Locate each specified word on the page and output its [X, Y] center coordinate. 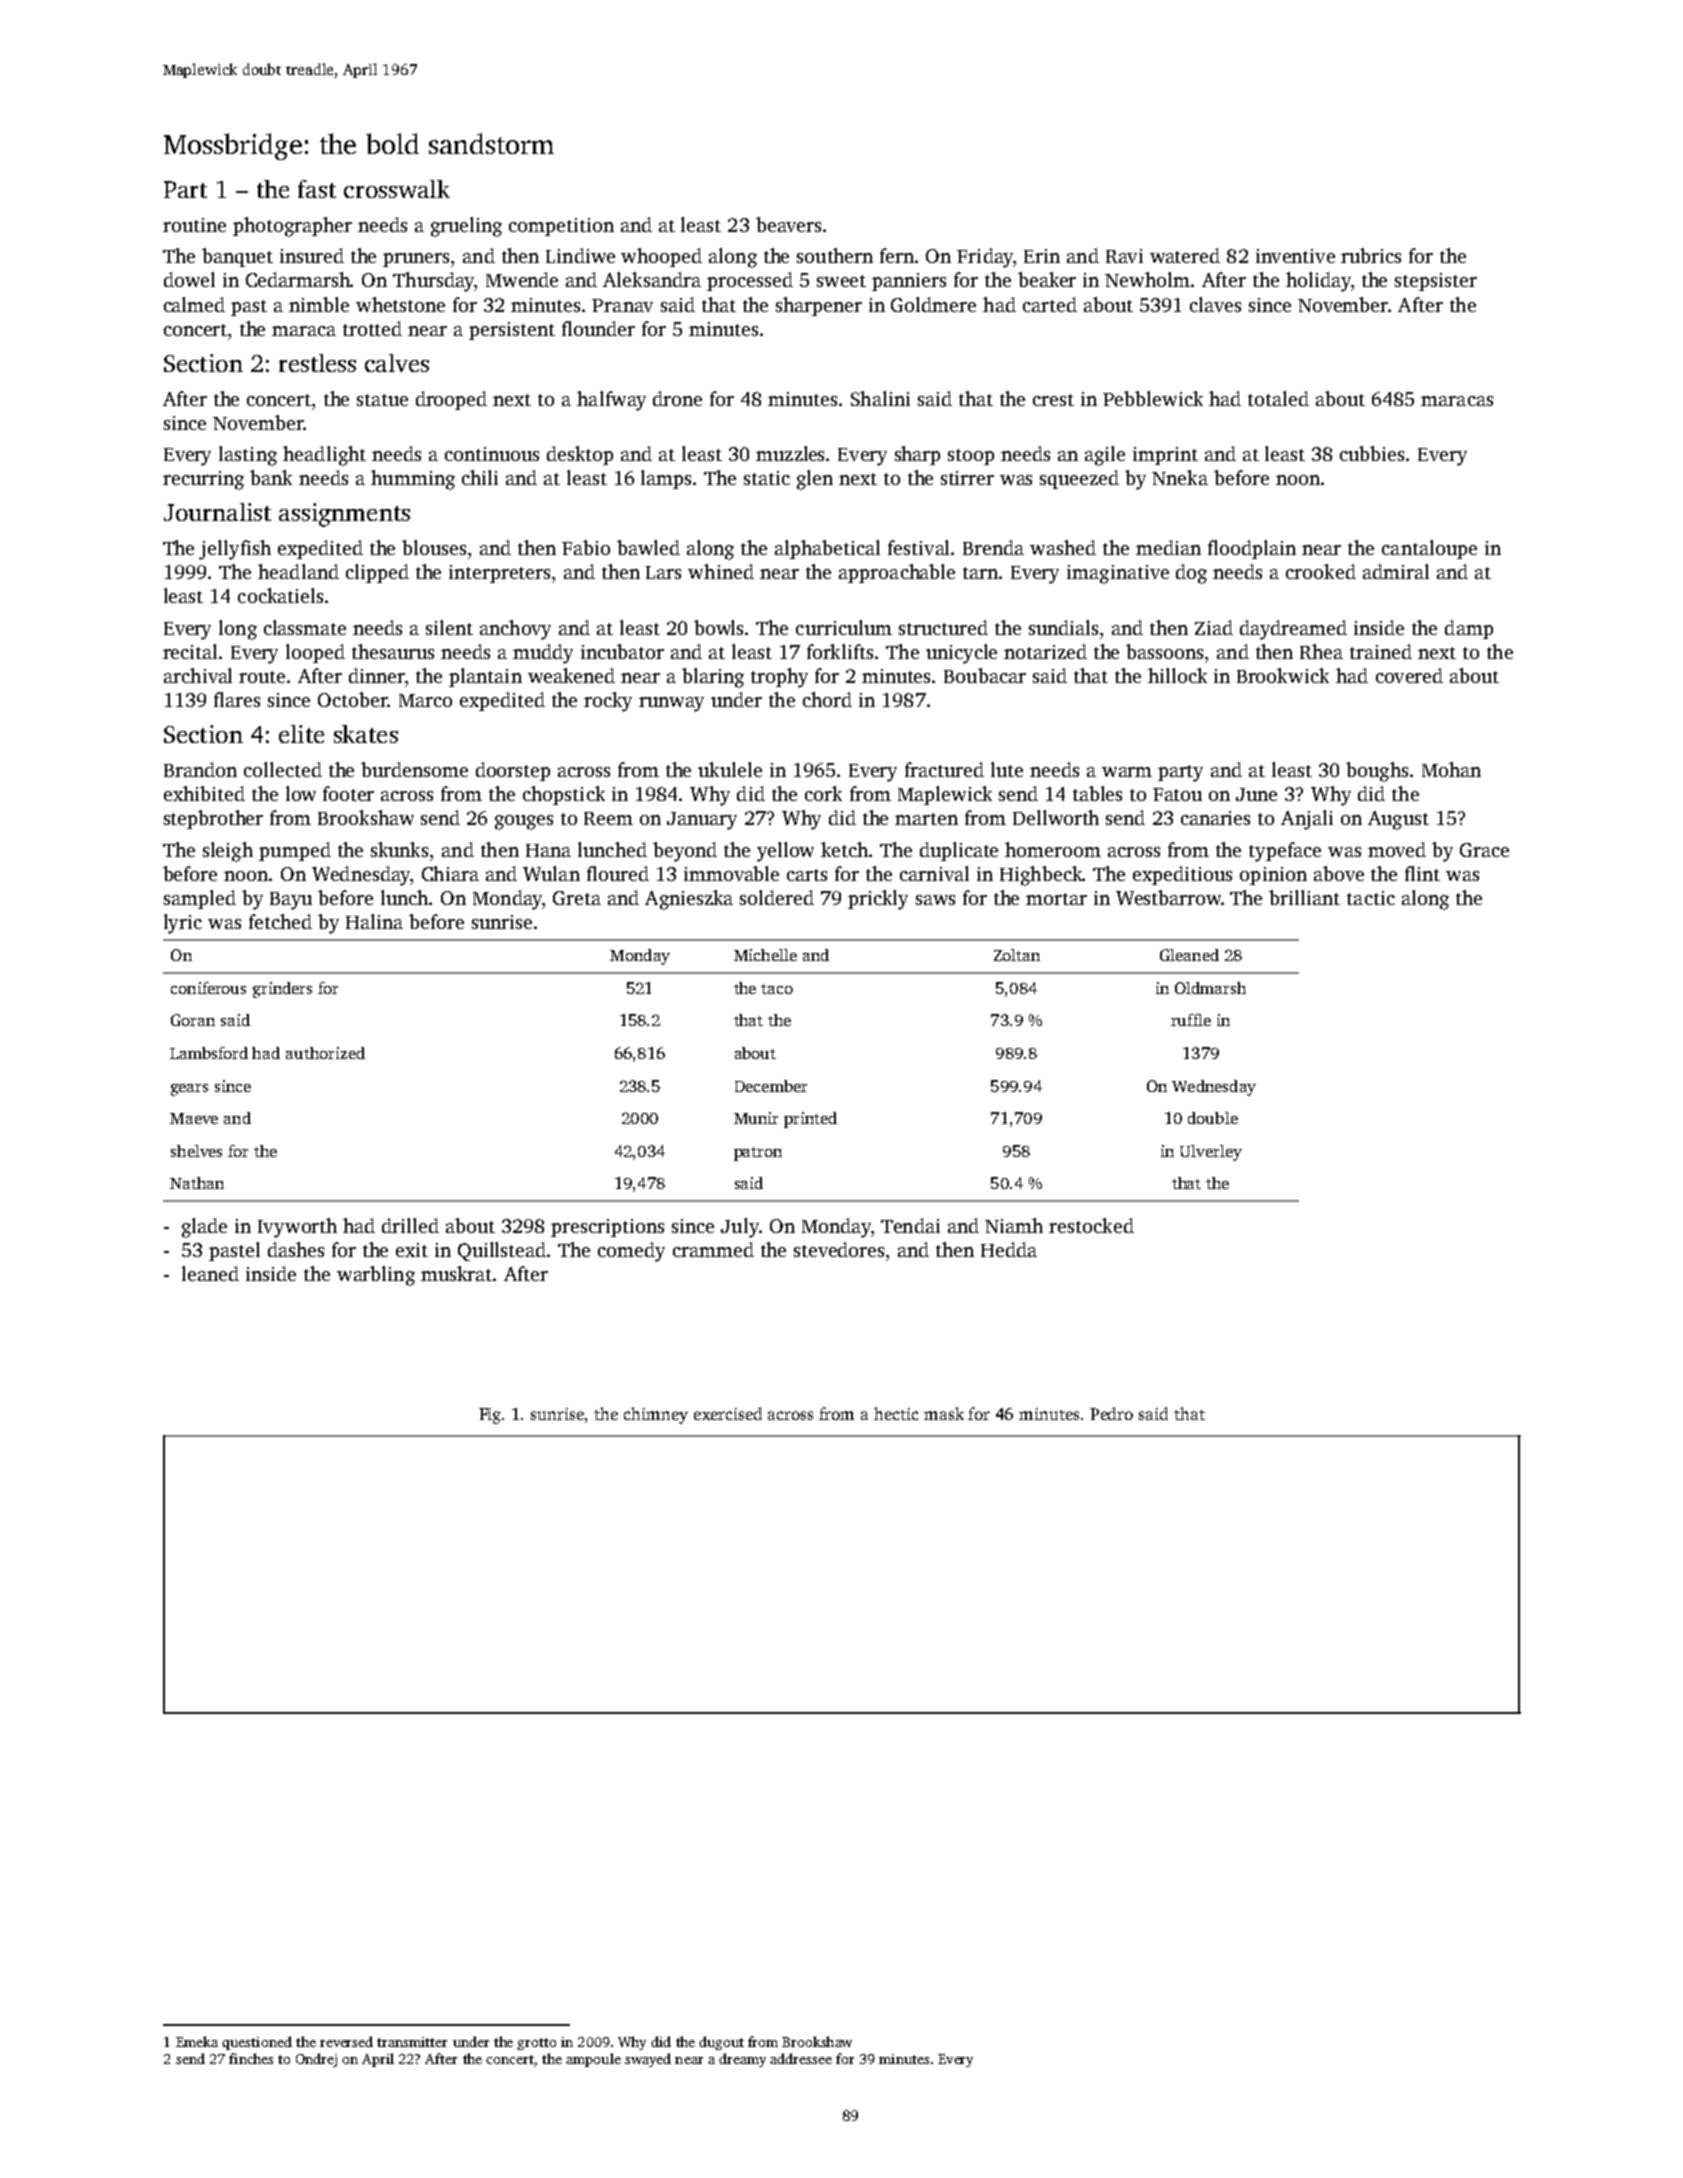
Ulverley [1211, 1153]
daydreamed [1293, 630]
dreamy [742, 2060]
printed [810, 1120]
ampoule [593, 2060]
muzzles [791, 453]
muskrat [456, 1273]
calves [397, 363]
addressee [801, 2058]
